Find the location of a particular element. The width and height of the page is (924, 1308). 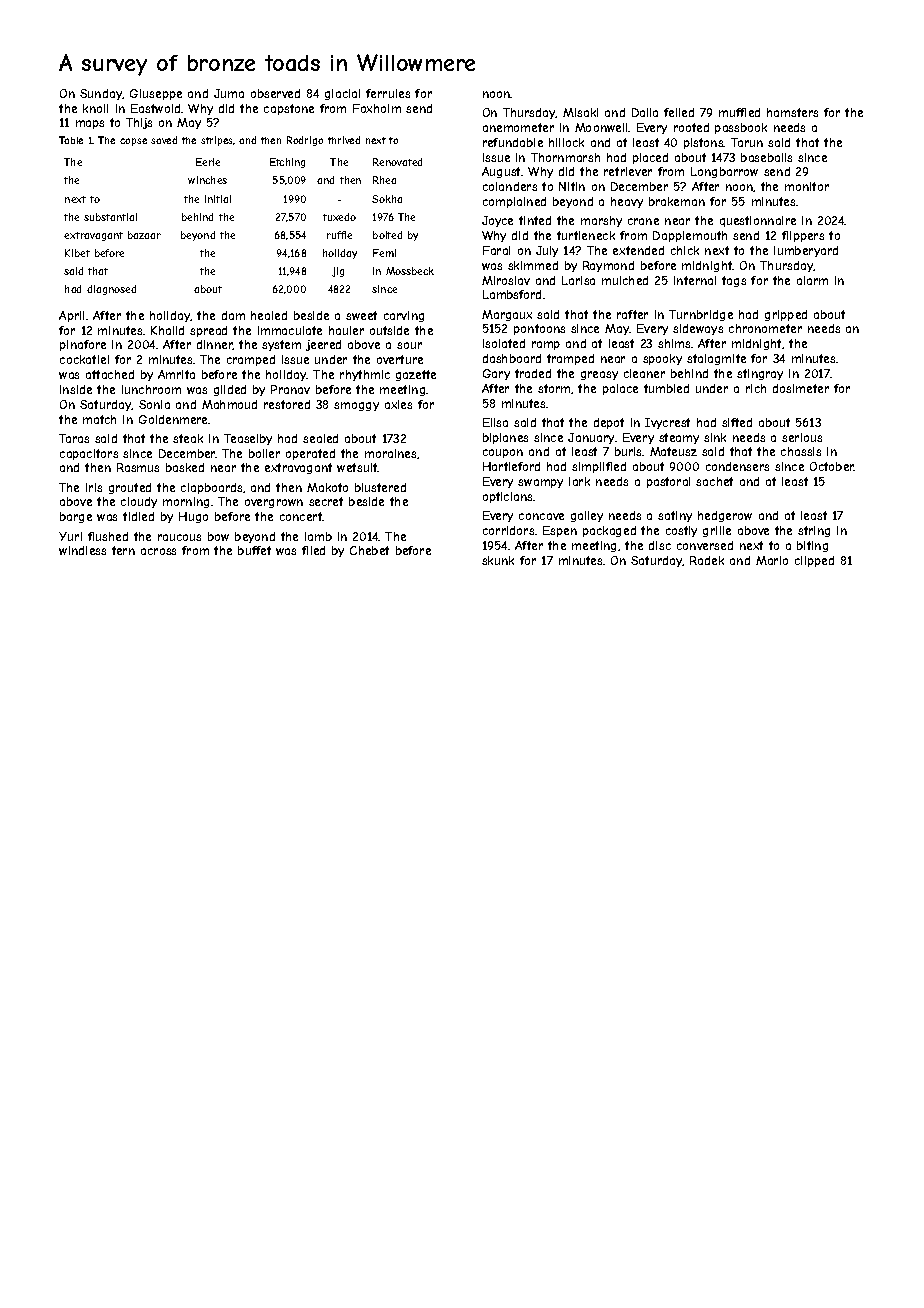

felled is located at coordinates (679, 112).
